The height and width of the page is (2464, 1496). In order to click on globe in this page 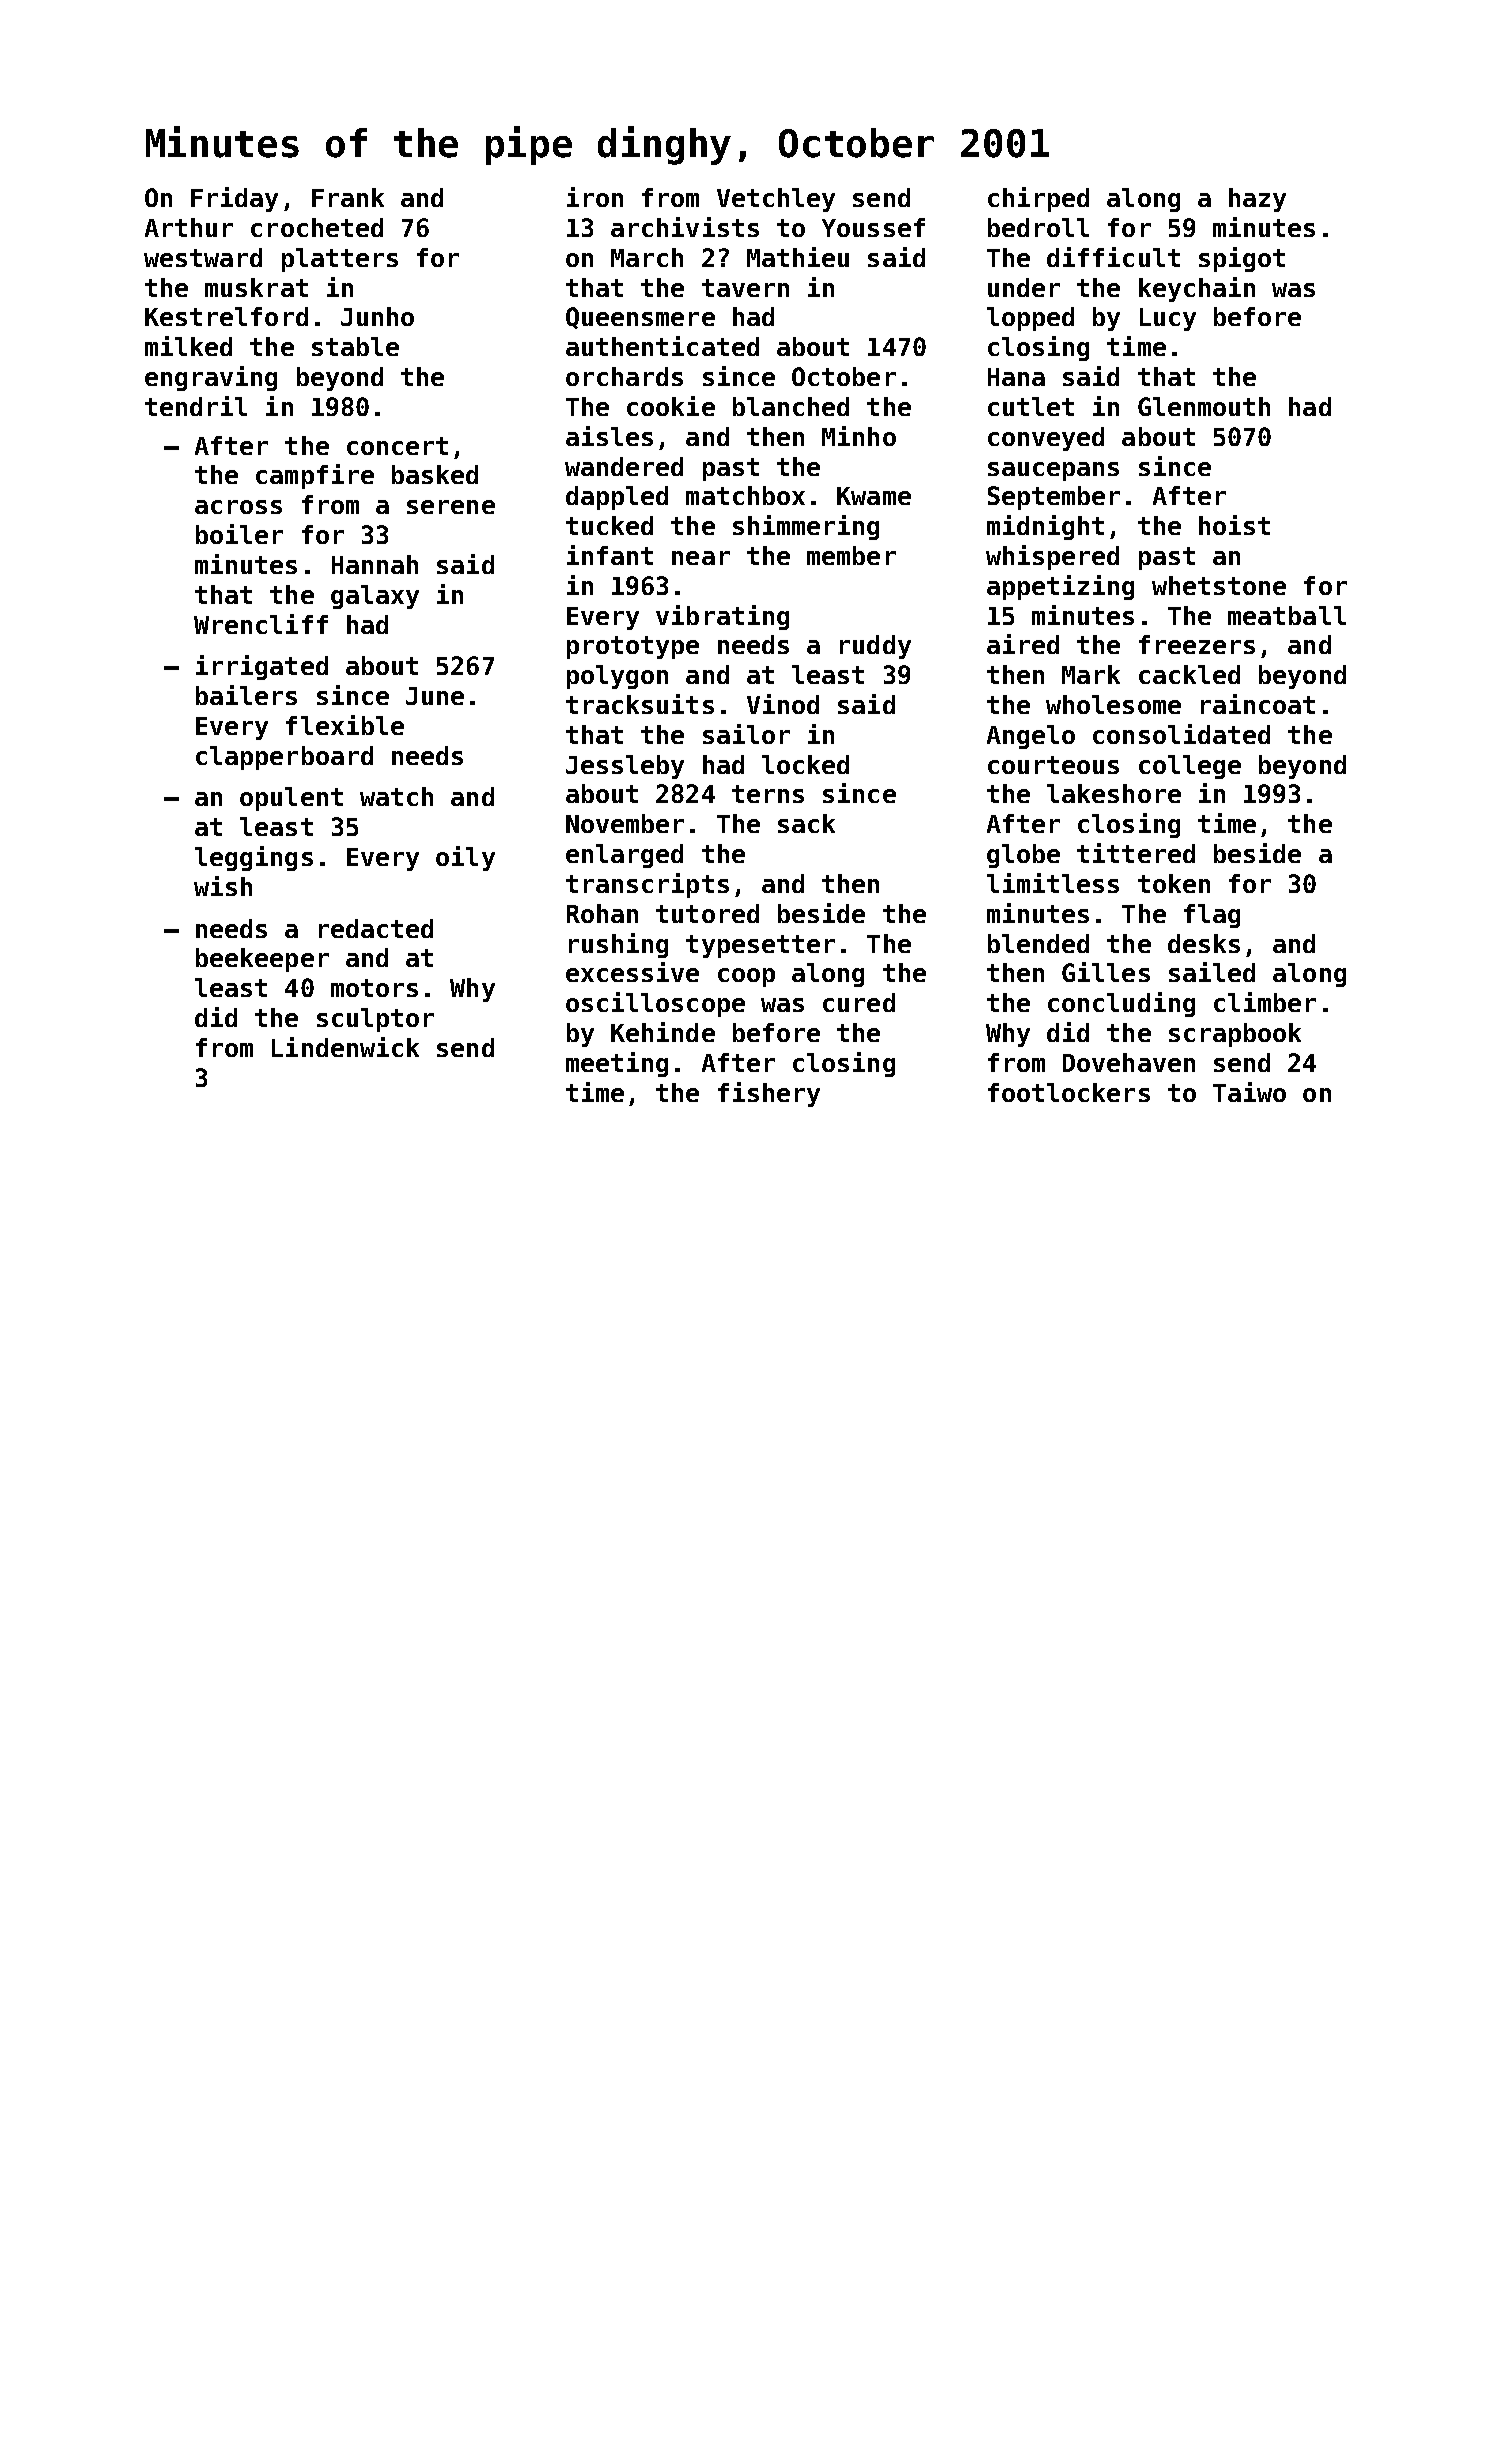, I will do `click(1023, 856)`.
